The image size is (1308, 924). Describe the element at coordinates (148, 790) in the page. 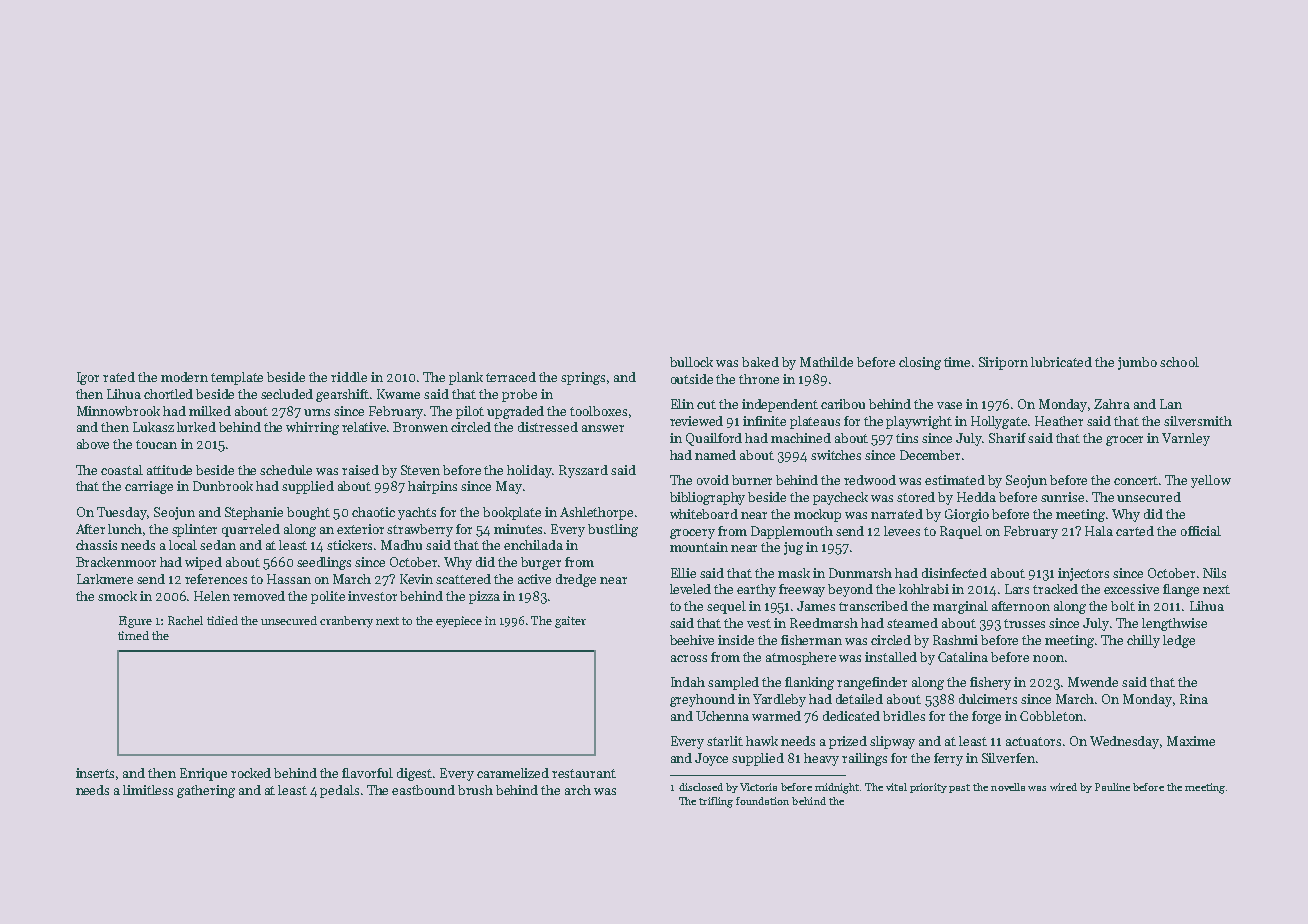

I see `limitless` at that location.
